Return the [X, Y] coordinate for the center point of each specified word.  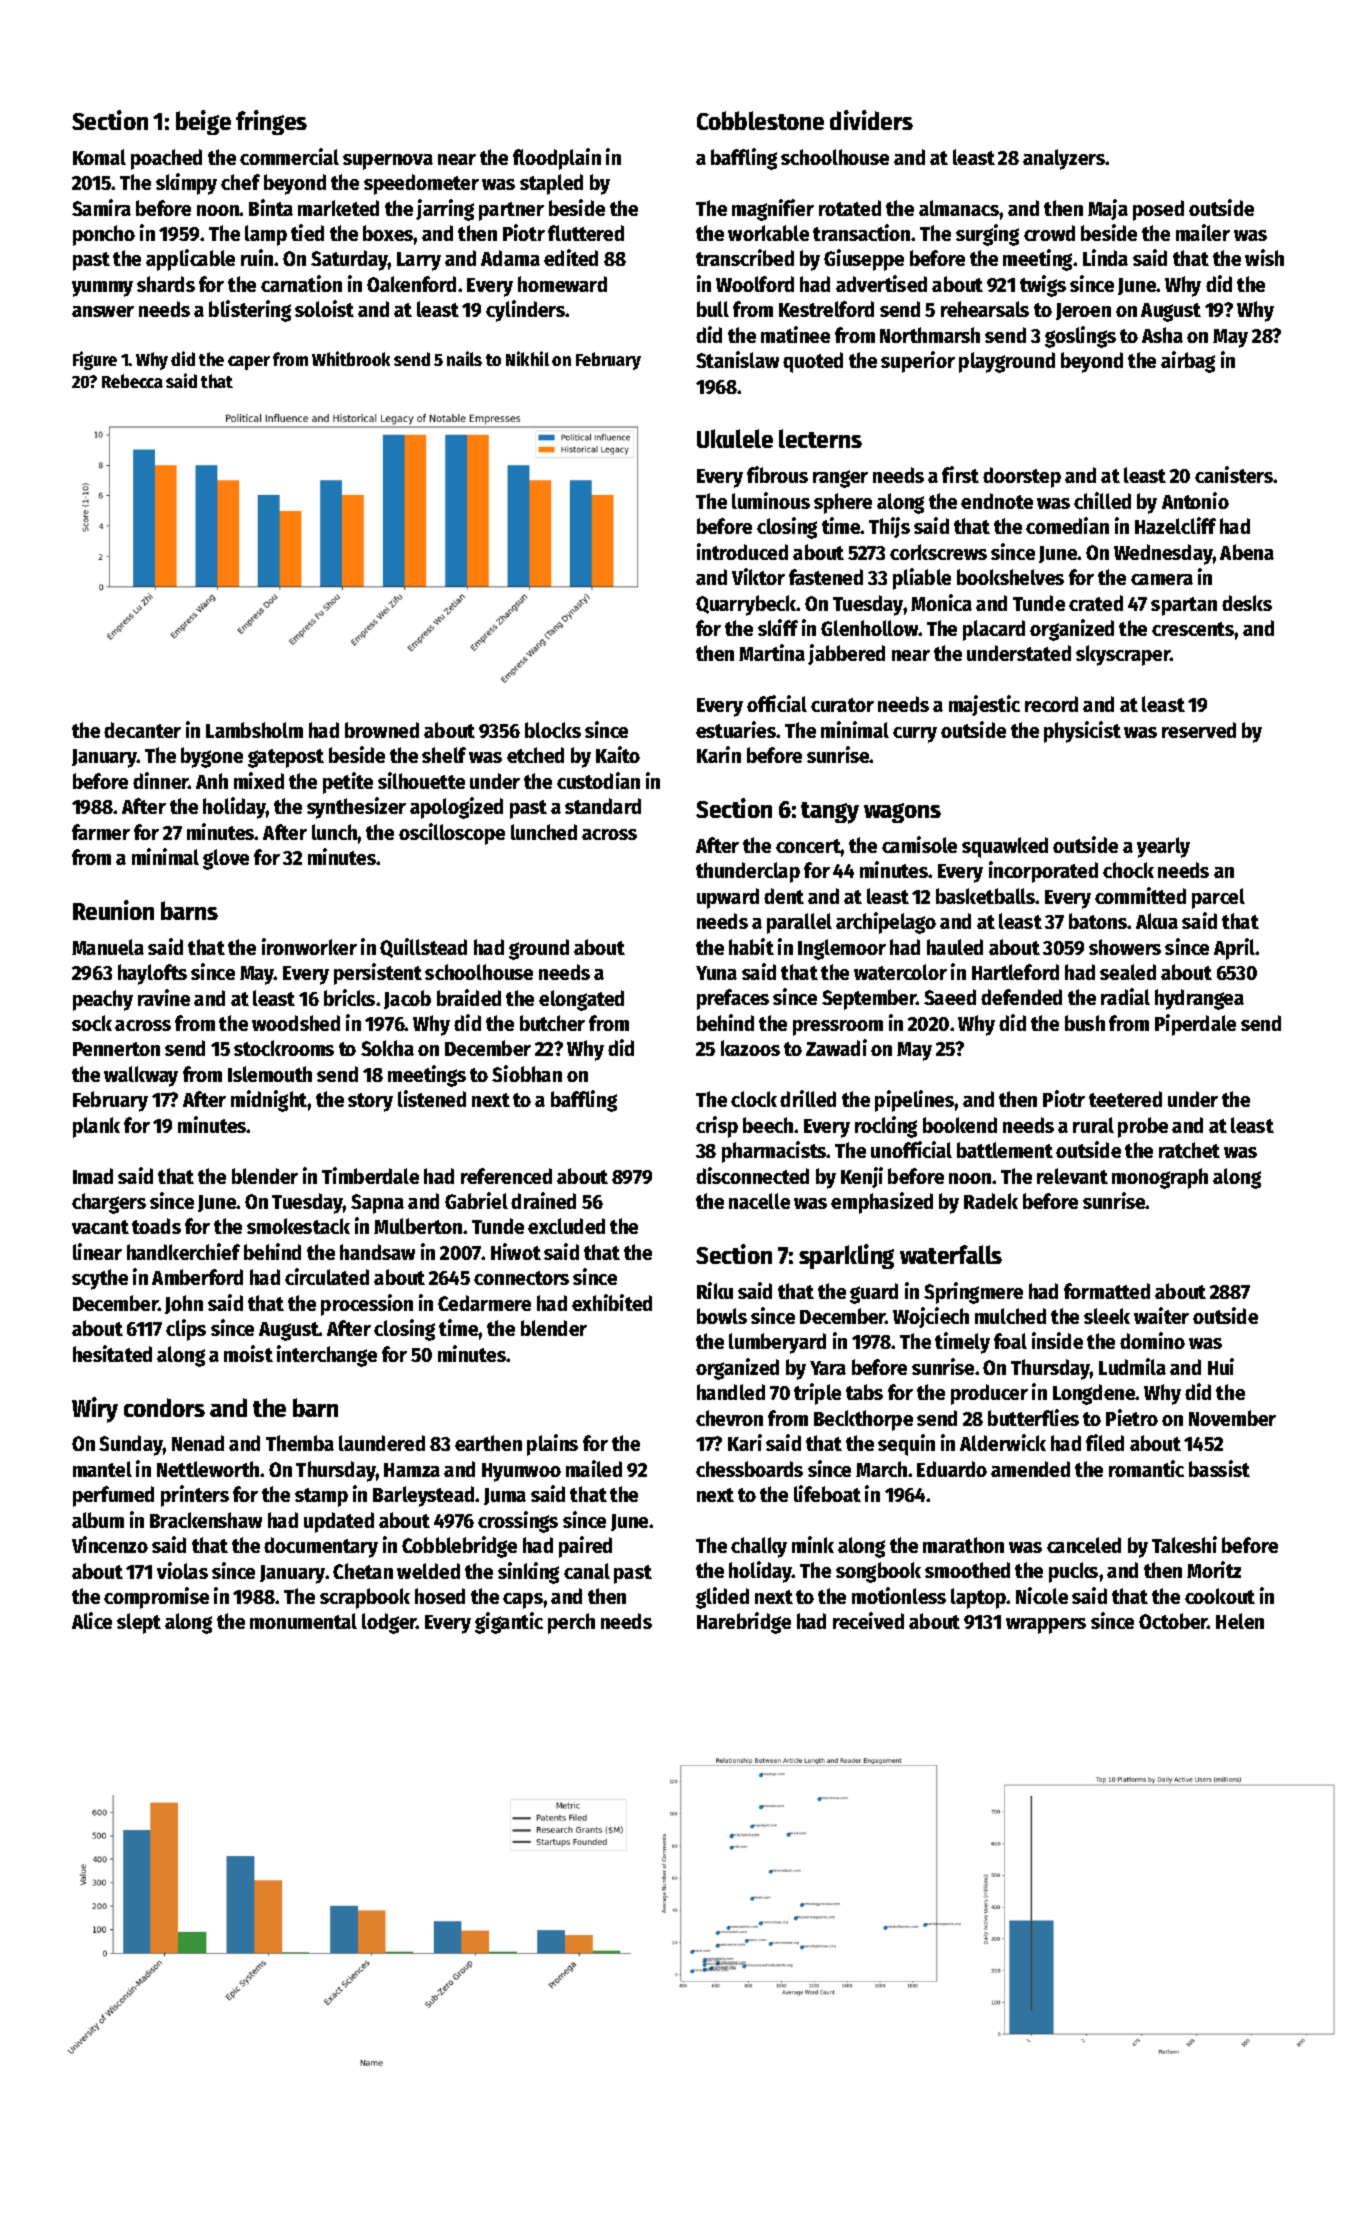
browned [382, 730]
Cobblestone [760, 120]
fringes [271, 122]
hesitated [112, 1353]
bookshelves [1010, 577]
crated [1096, 603]
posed [1158, 210]
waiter [1161, 1315]
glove [226, 859]
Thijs [889, 527]
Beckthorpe [863, 1420]
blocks [553, 730]
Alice [92, 1620]
